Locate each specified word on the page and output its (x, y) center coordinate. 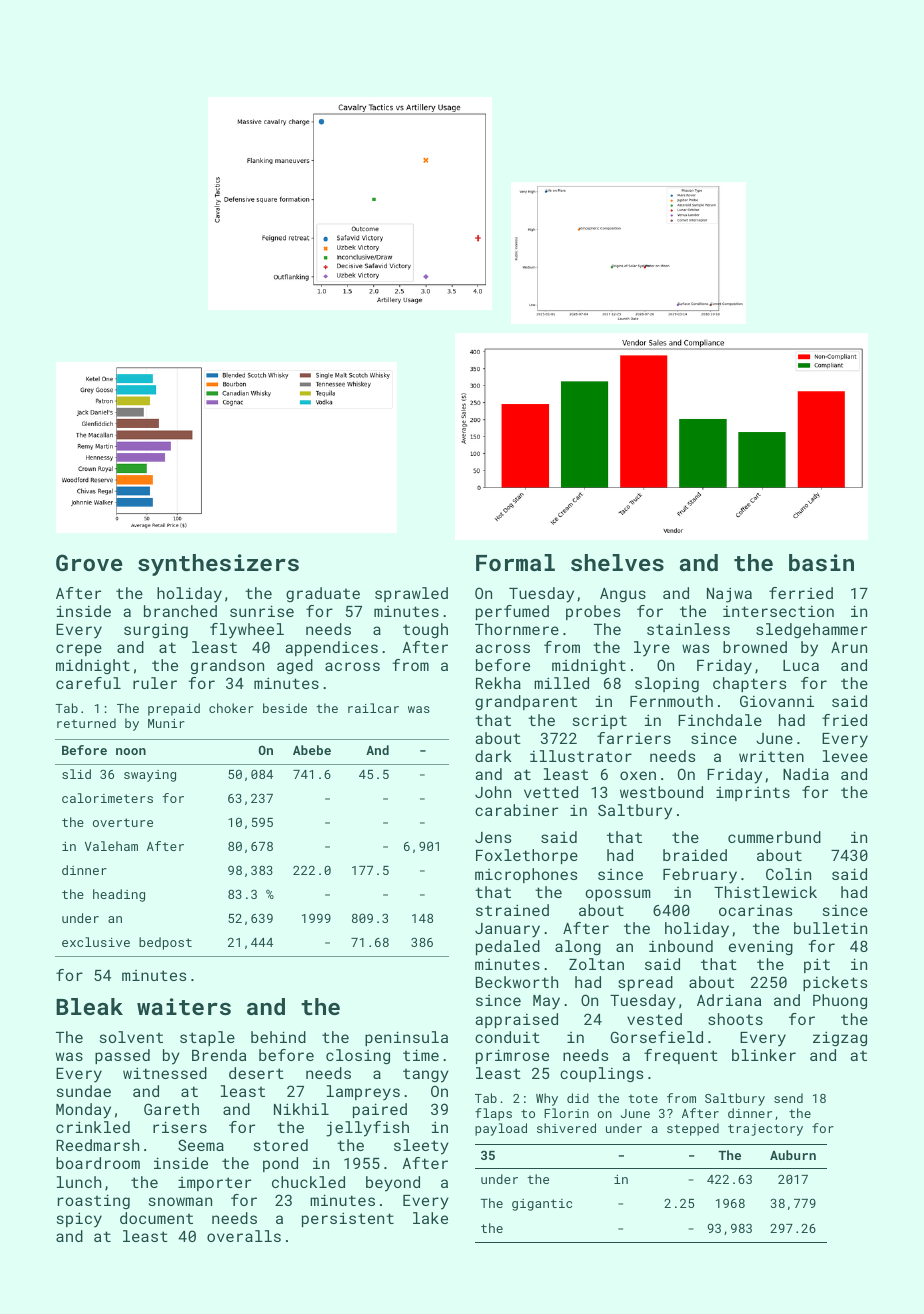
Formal (515, 562)
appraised (516, 1020)
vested (654, 1019)
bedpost (165, 943)
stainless (688, 629)
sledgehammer (811, 630)
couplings (601, 1074)
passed (122, 1056)
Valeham (111, 846)
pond (280, 1164)
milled (561, 683)
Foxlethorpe (527, 856)
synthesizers (218, 565)
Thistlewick (765, 892)
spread (645, 983)
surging (156, 631)
